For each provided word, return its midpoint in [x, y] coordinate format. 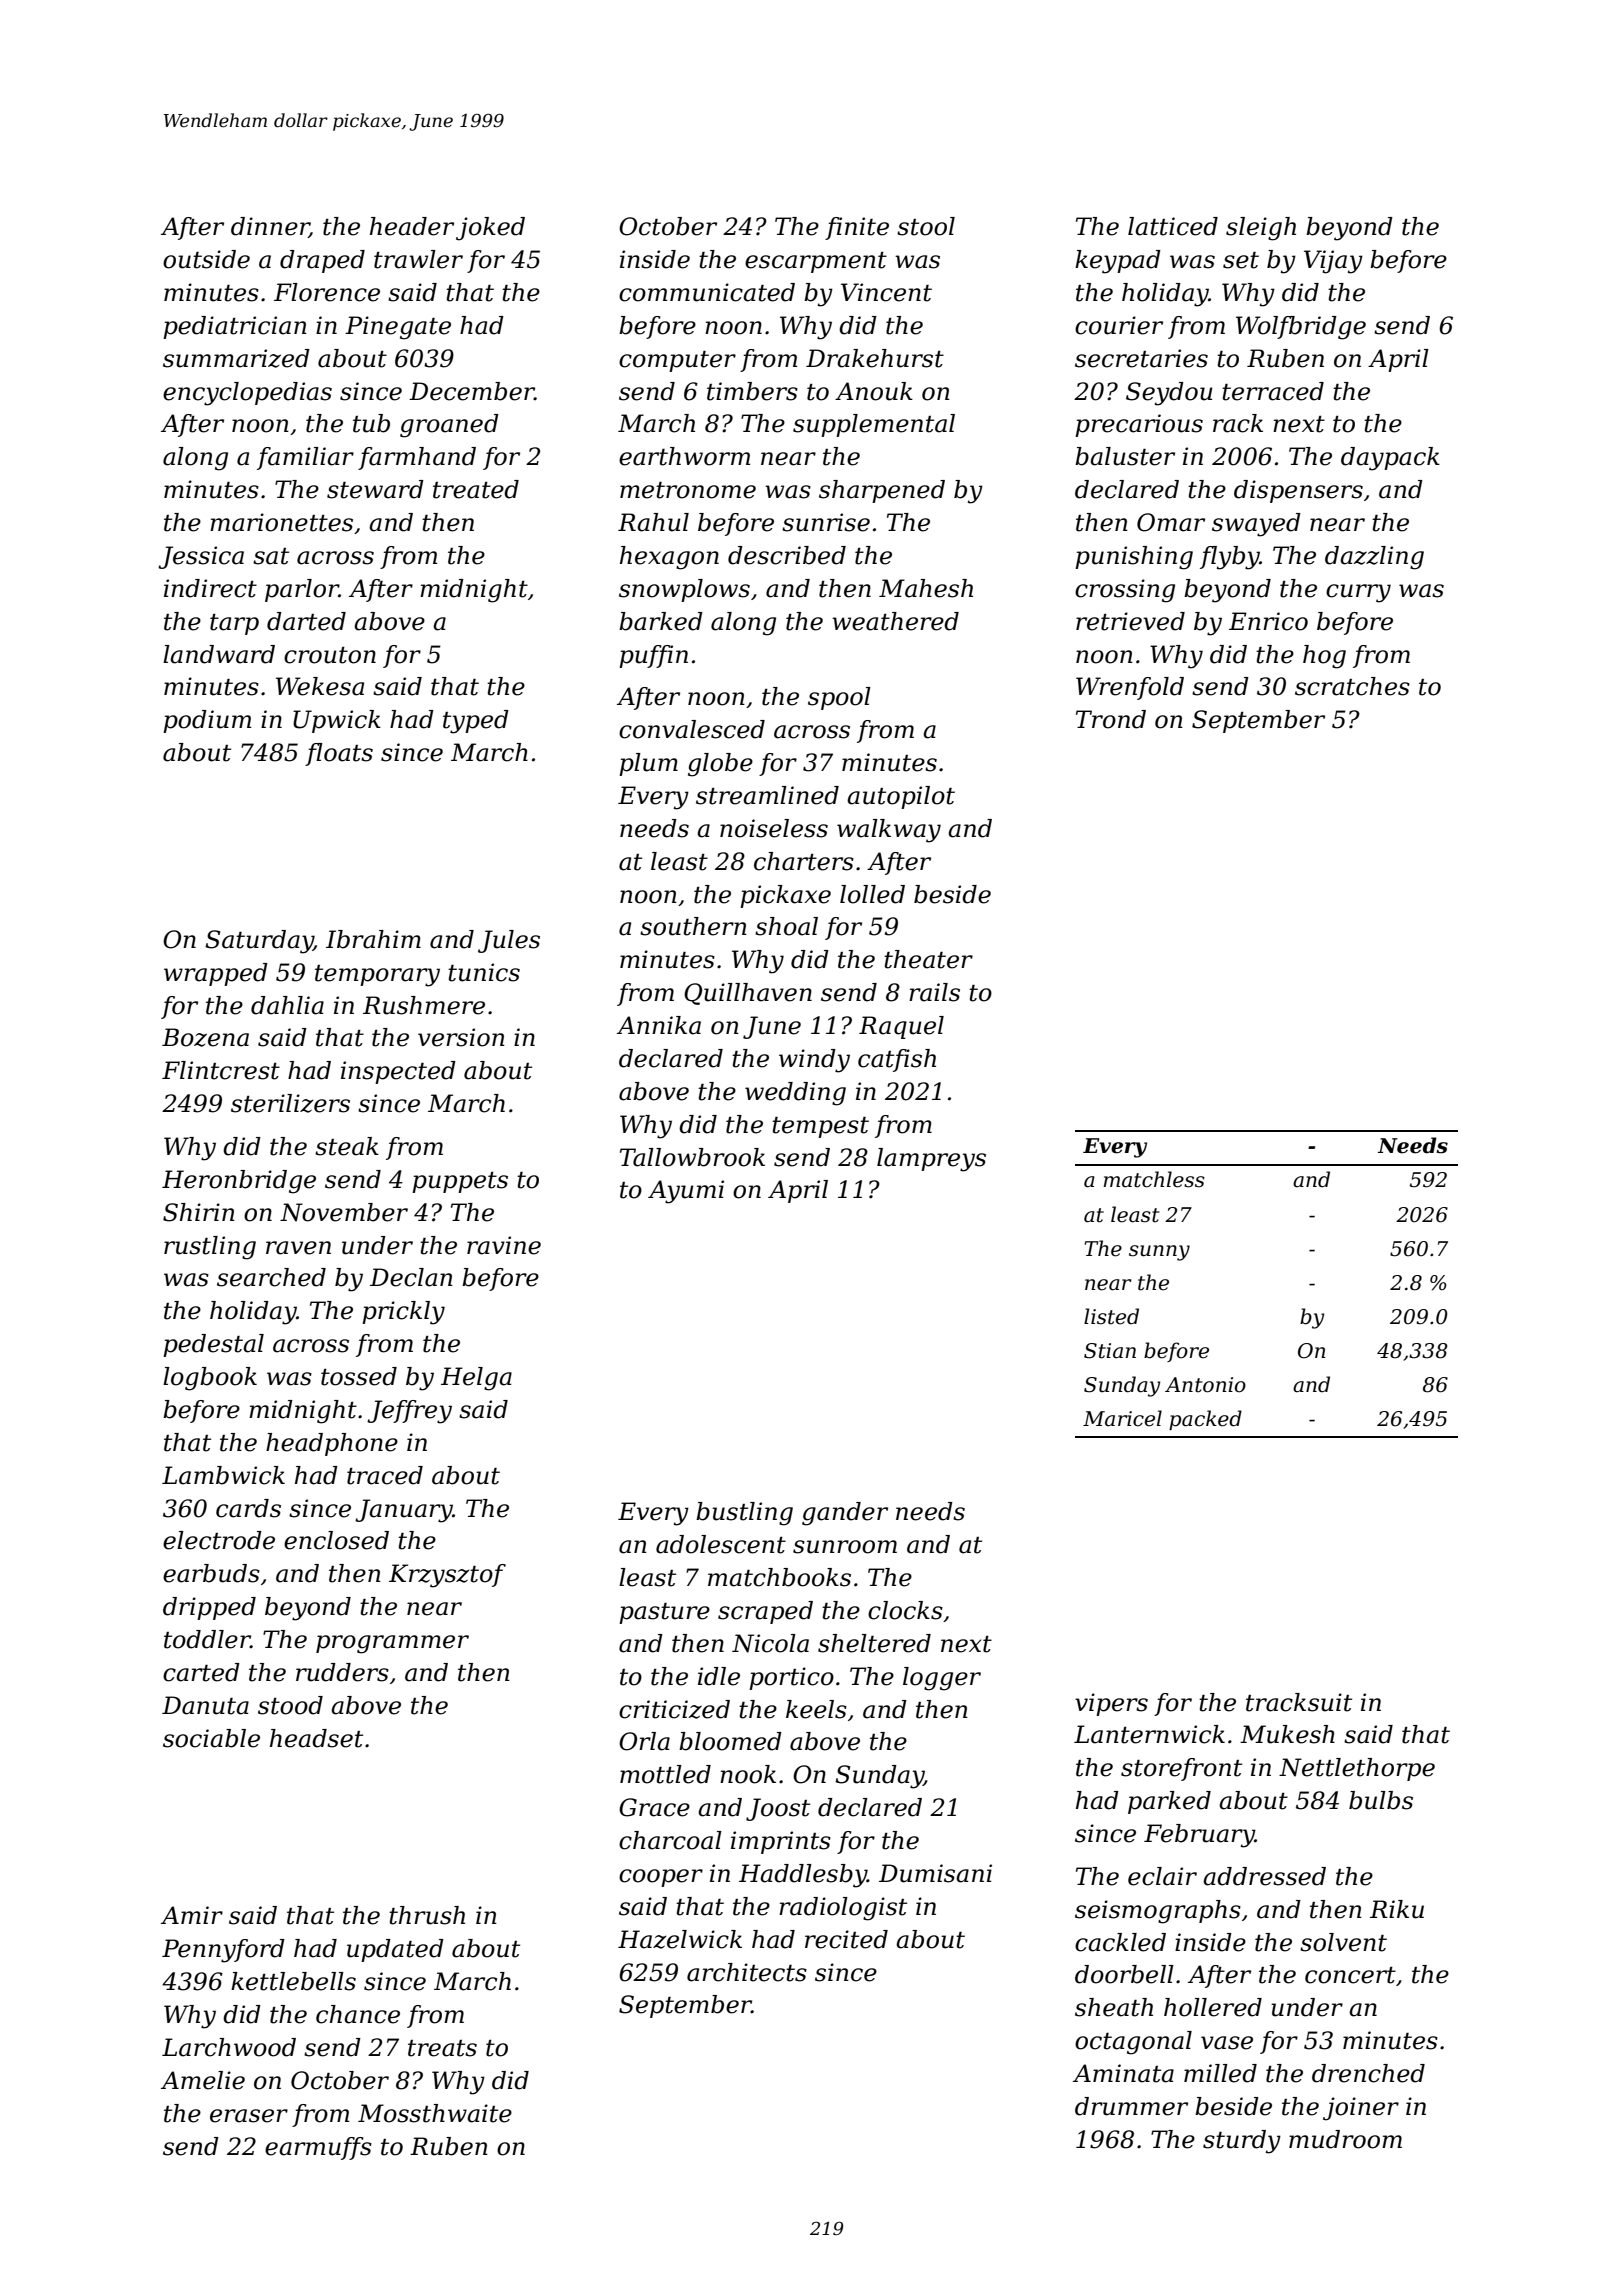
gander [845, 1514]
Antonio [1205, 1385]
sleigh [1261, 229]
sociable [211, 1738]
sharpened [882, 491]
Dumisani [935, 1873]
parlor [302, 590]
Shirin [199, 1212]
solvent [1343, 1942]
